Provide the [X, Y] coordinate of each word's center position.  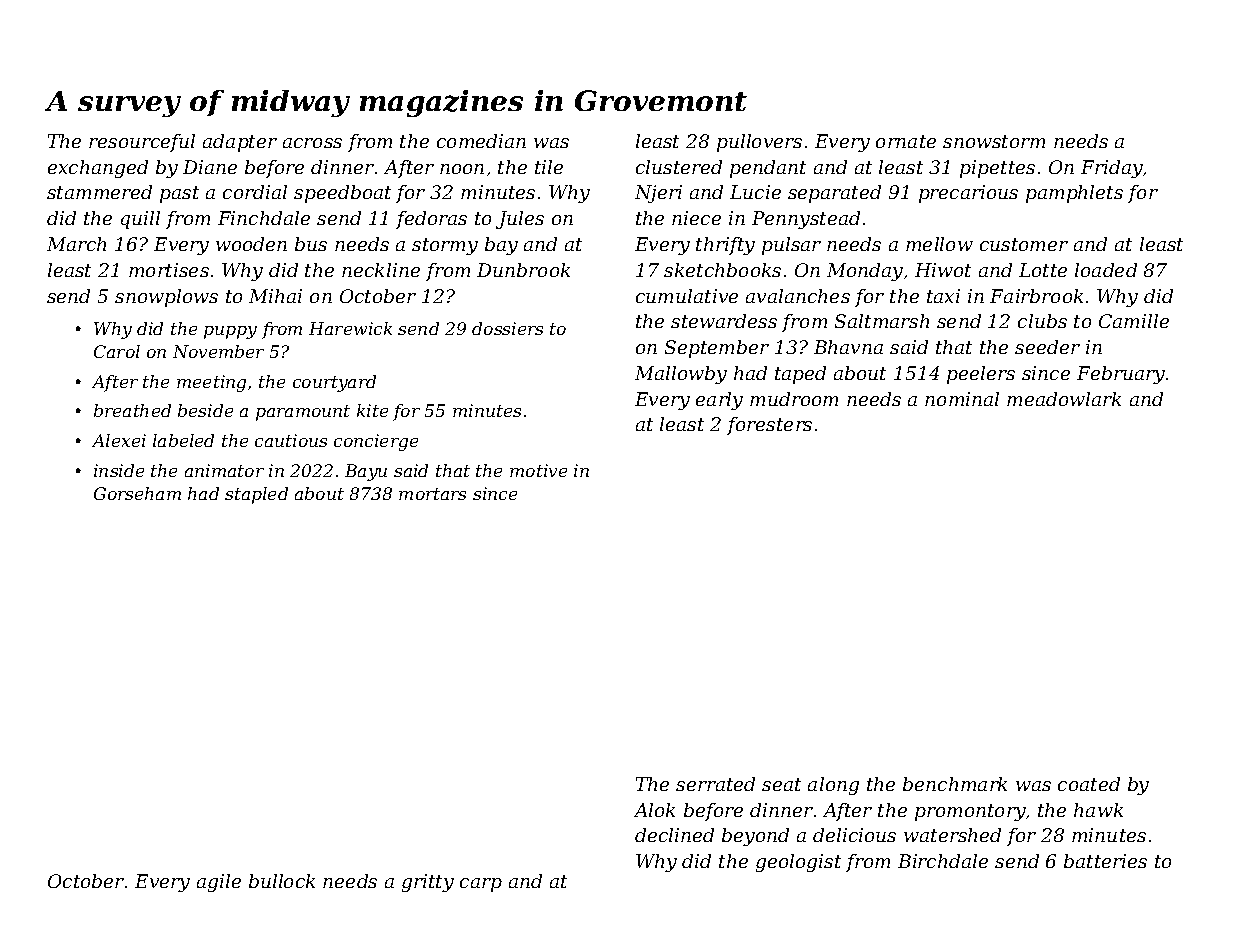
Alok [654, 810]
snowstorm [994, 141]
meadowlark [1064, 399]
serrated [715, 784]
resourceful [142, 143]
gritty [428, 883]
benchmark [955, 784]
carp [481, 885]
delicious [854, 835]
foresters [769, 426]
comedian [481, 141]
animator [224, 470]
